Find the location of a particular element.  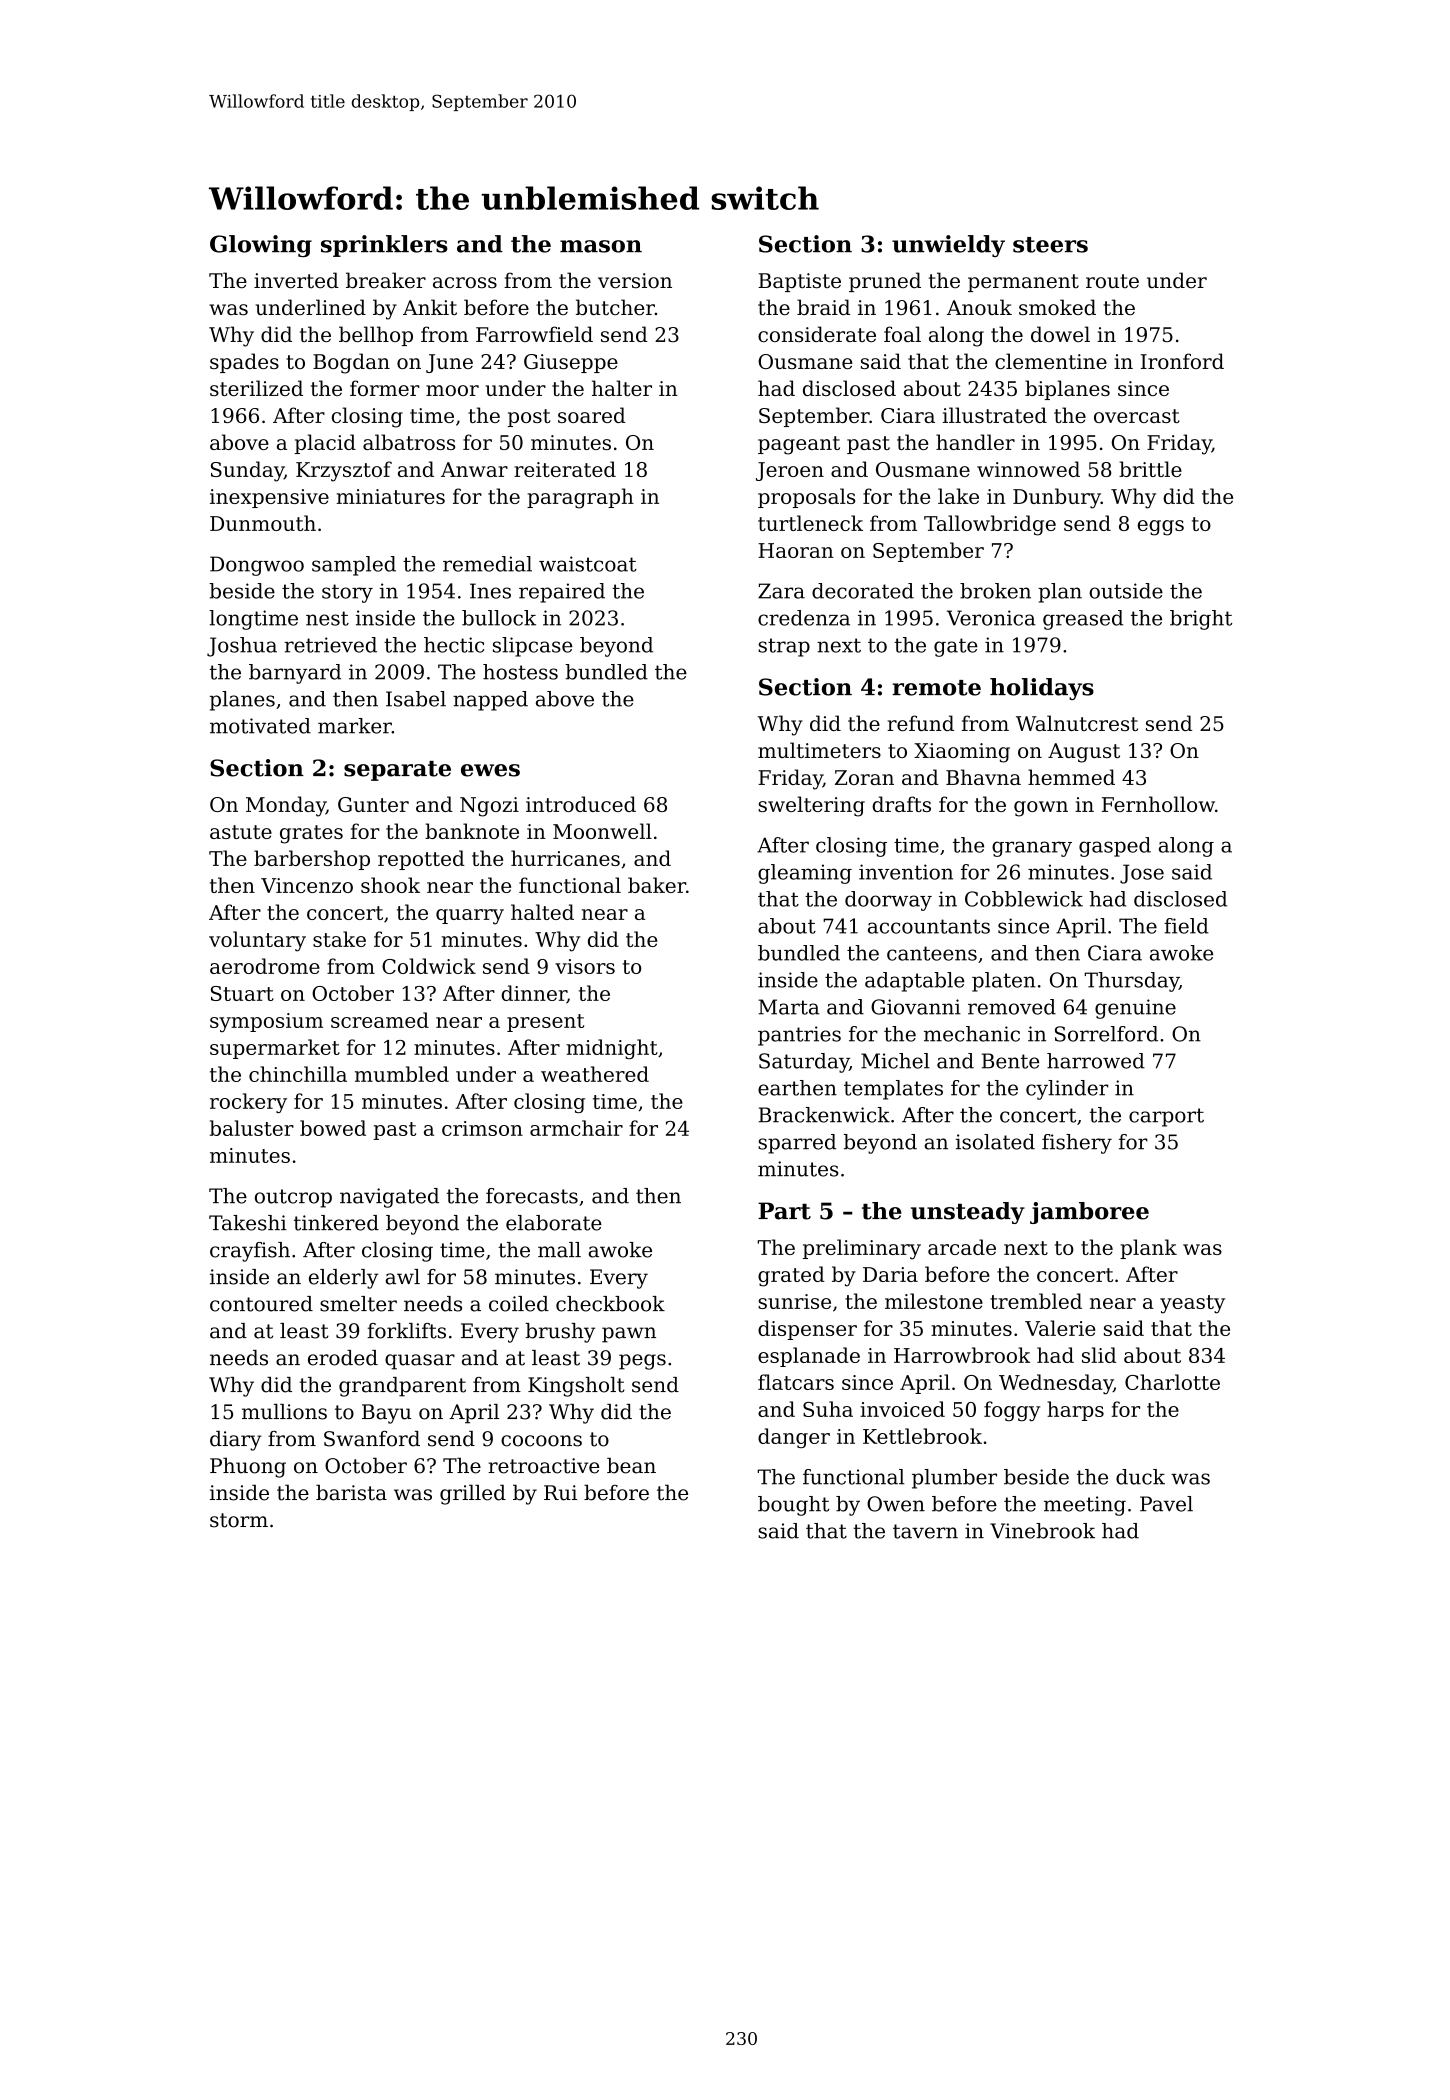

carport is located at coordinates (1166, 1117).
